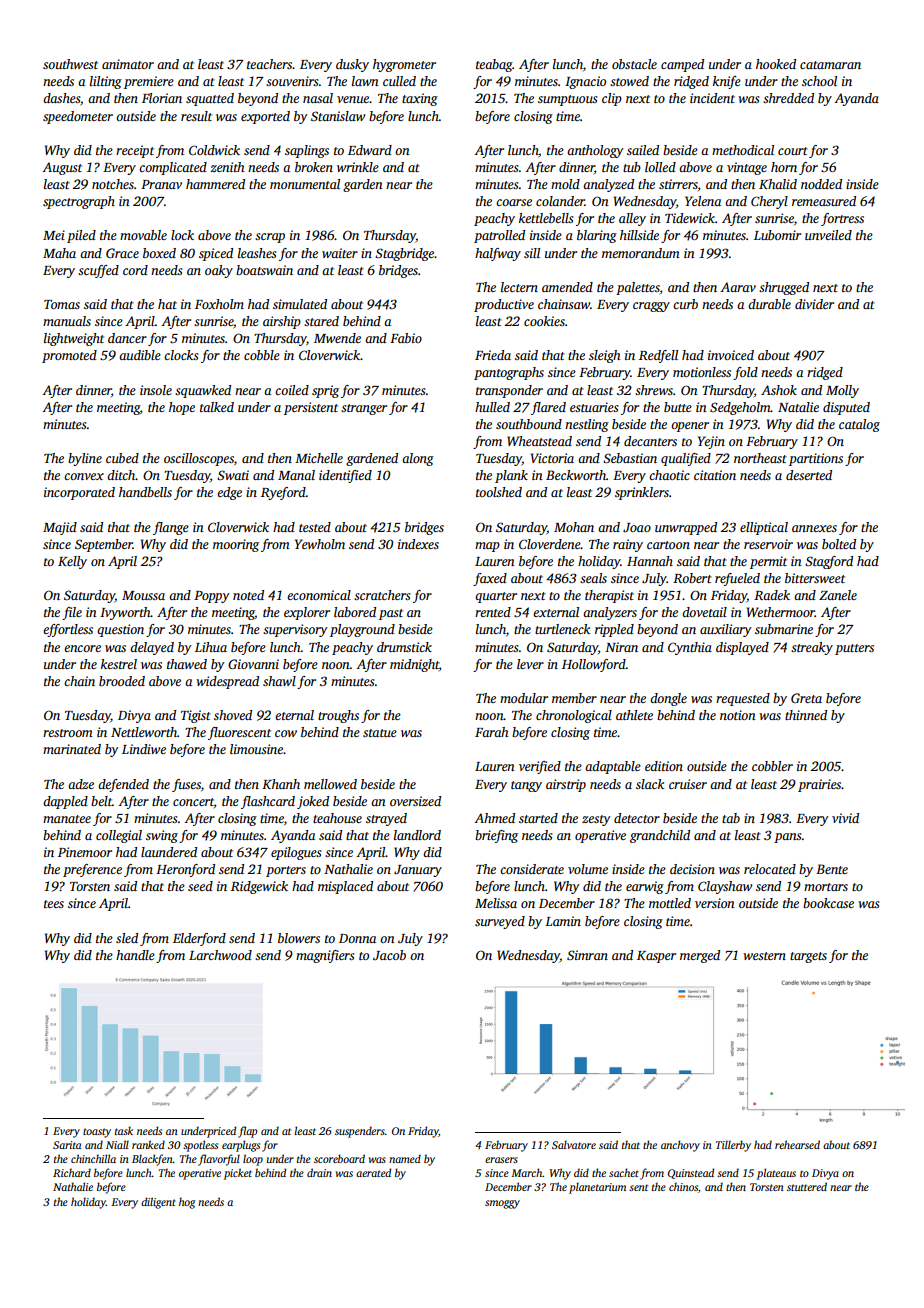 This page has height=1308, width=924. What do you see at coordinates (830, 65) in the page?
I see `catamaran` at bounding box center [830, 65].
